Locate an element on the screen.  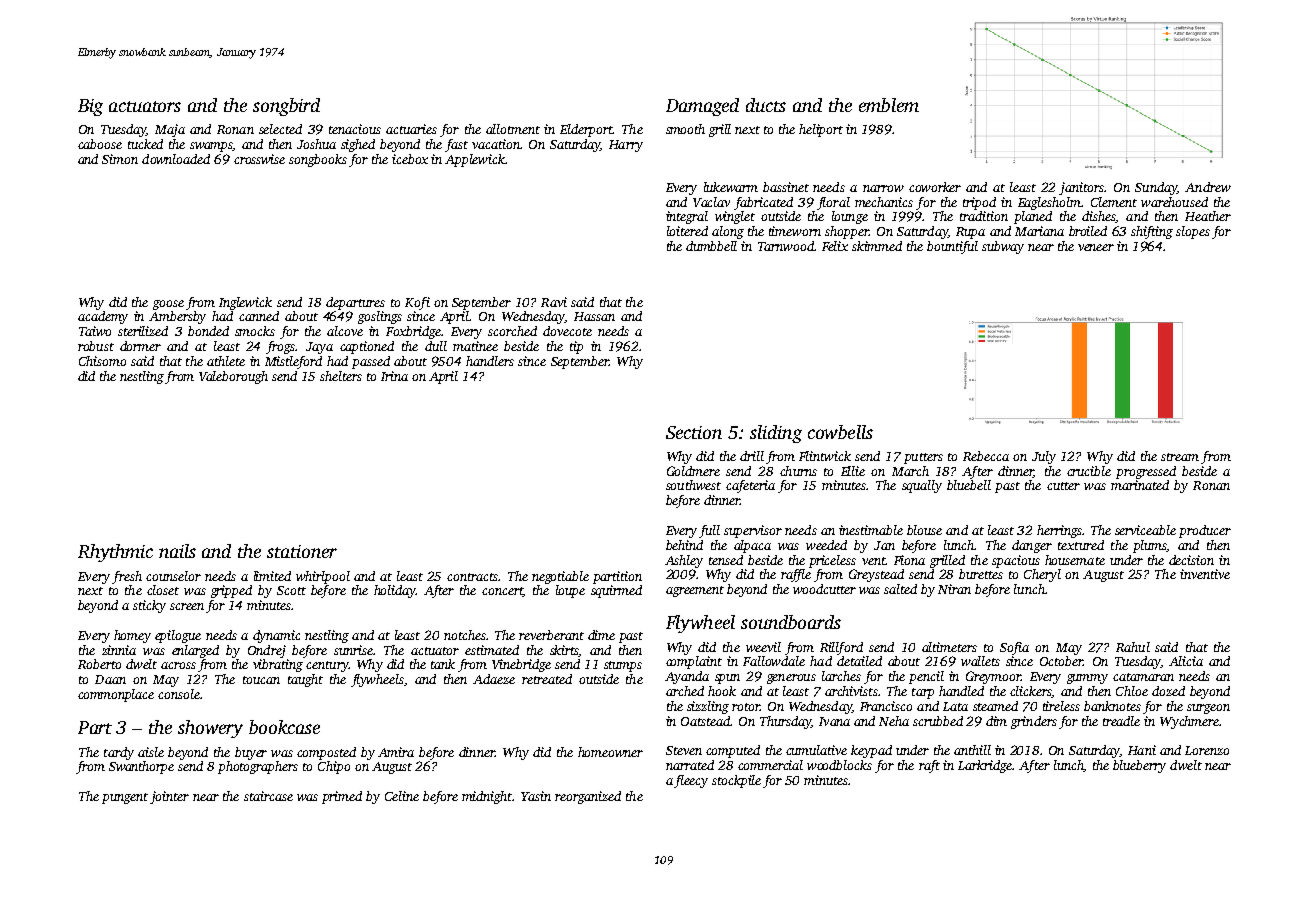
Swanthorpe is located at coordinates (141, 767).
